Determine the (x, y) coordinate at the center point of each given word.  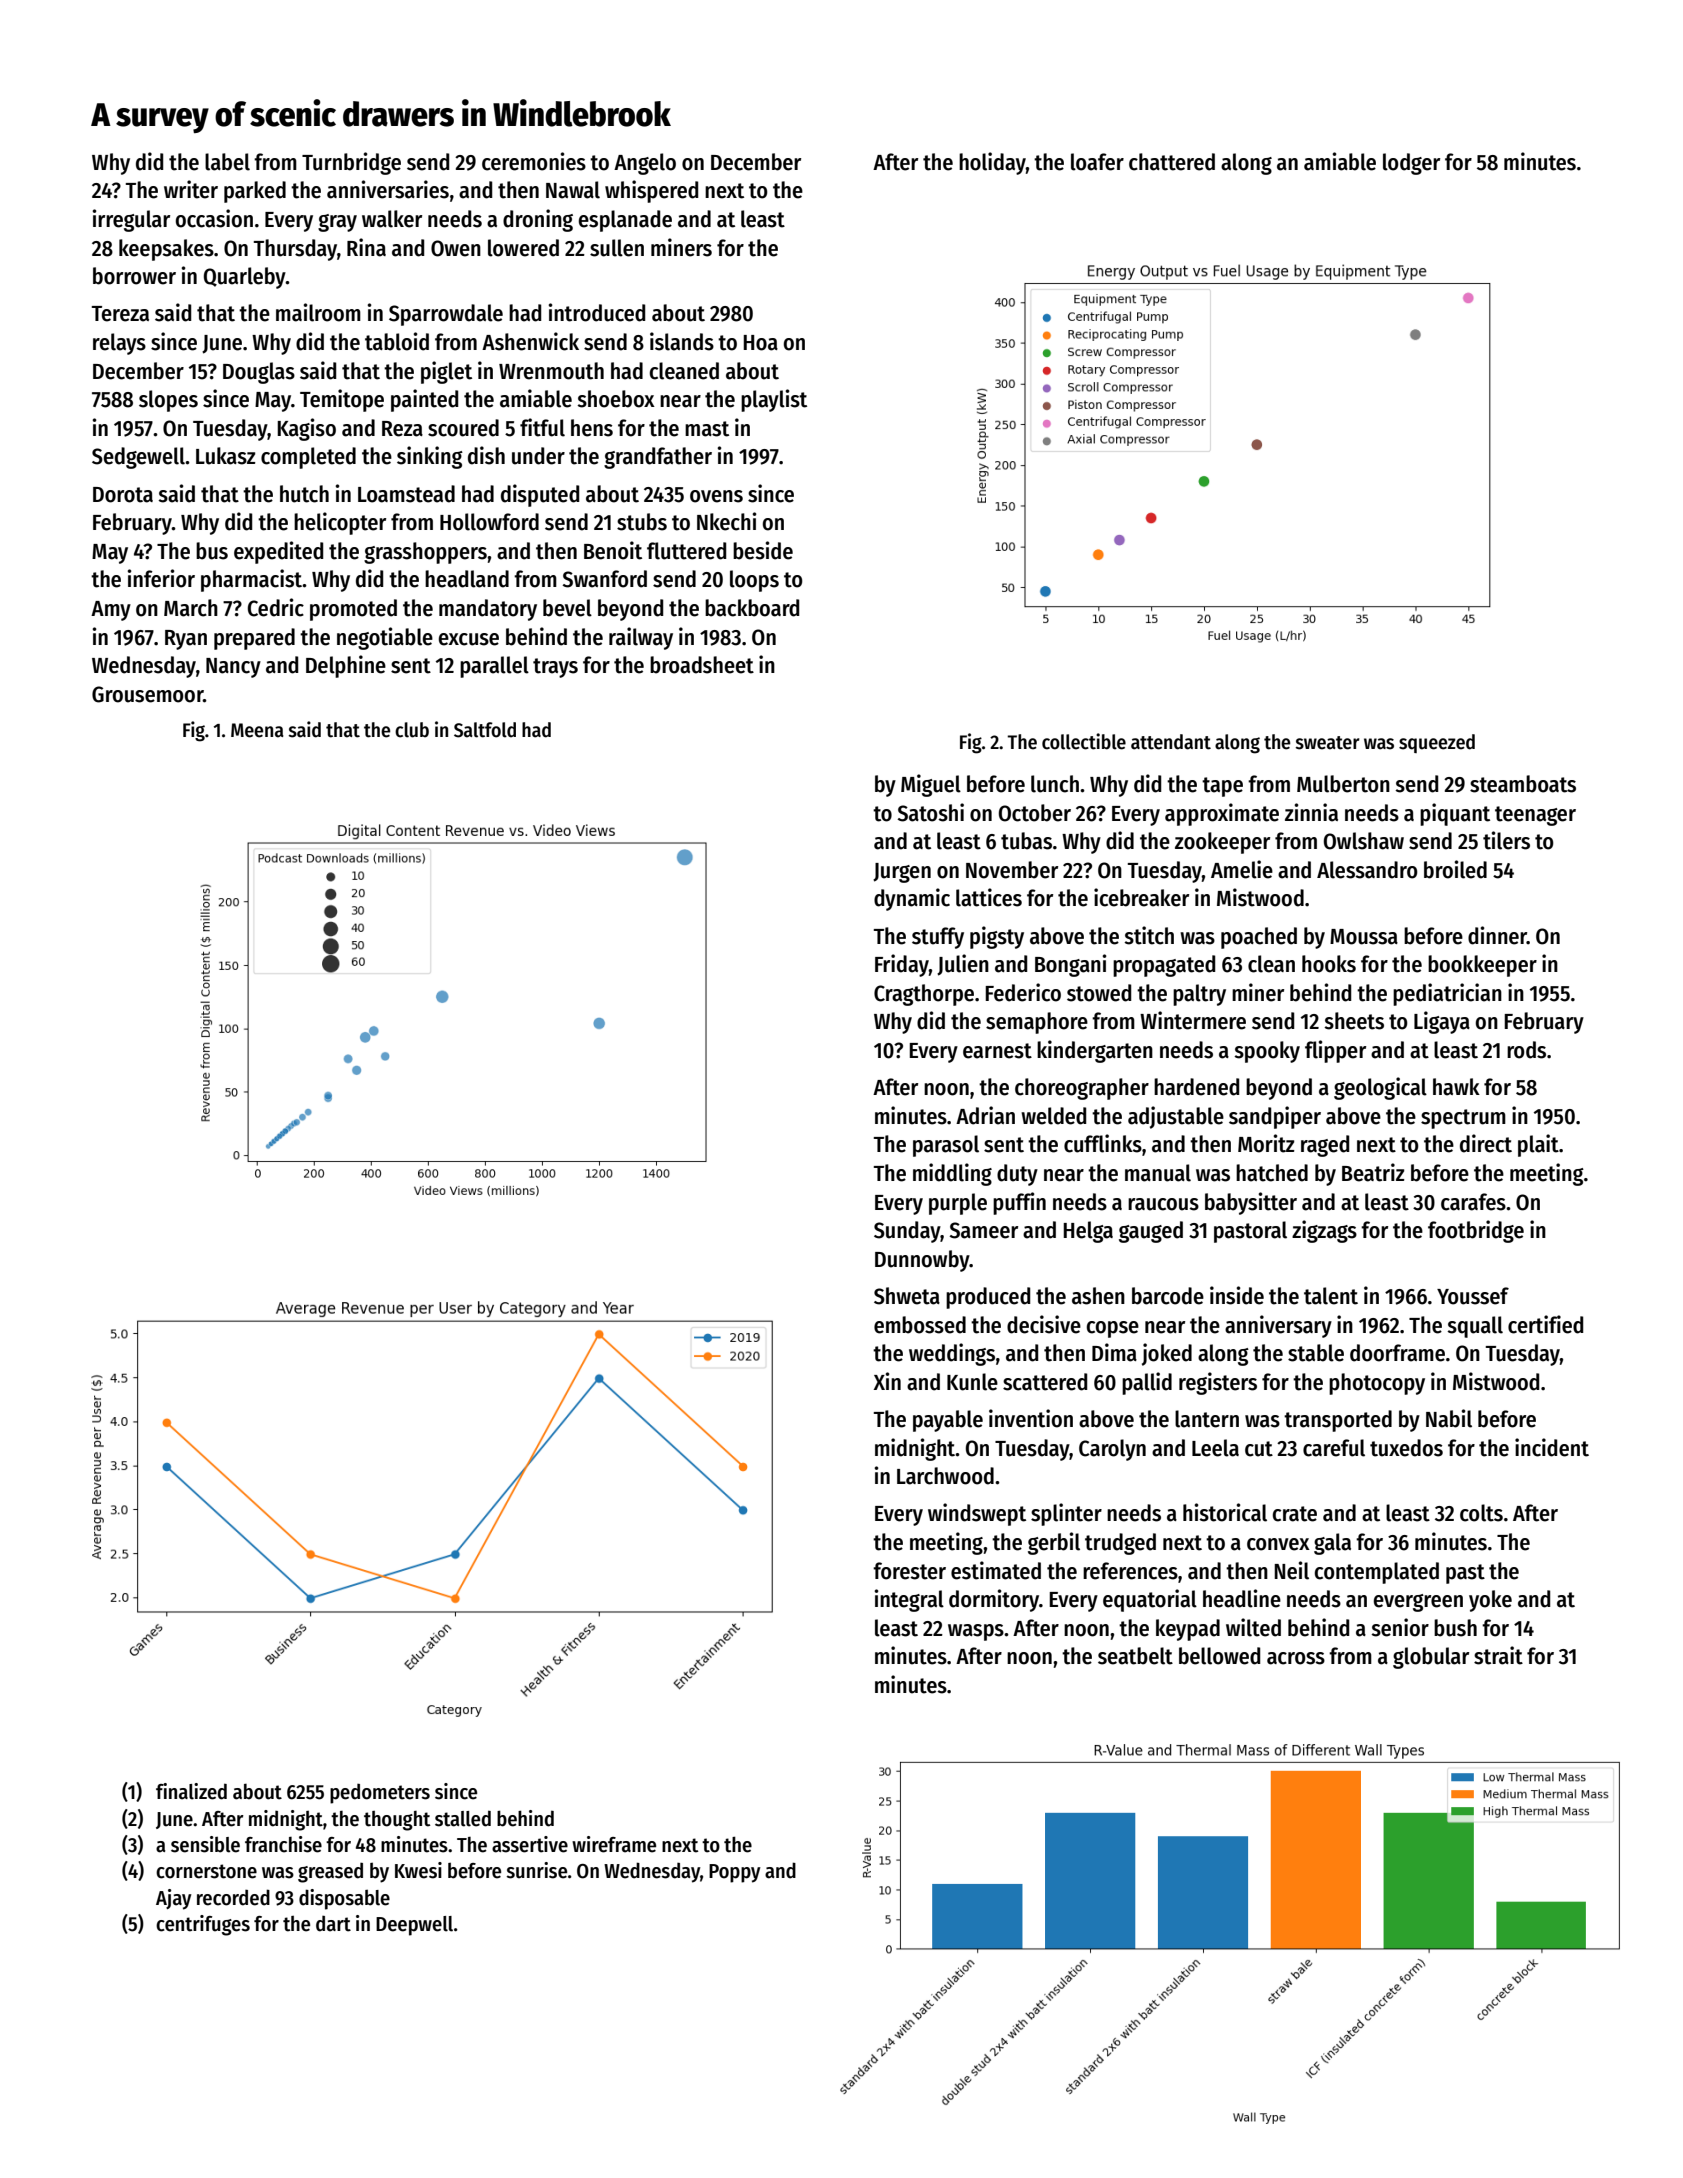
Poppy (735, 1873)
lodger (1411, 164)
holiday (992, 163)
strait (1498, 1655)
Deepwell (414, 1926)
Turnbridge (351, 163)
